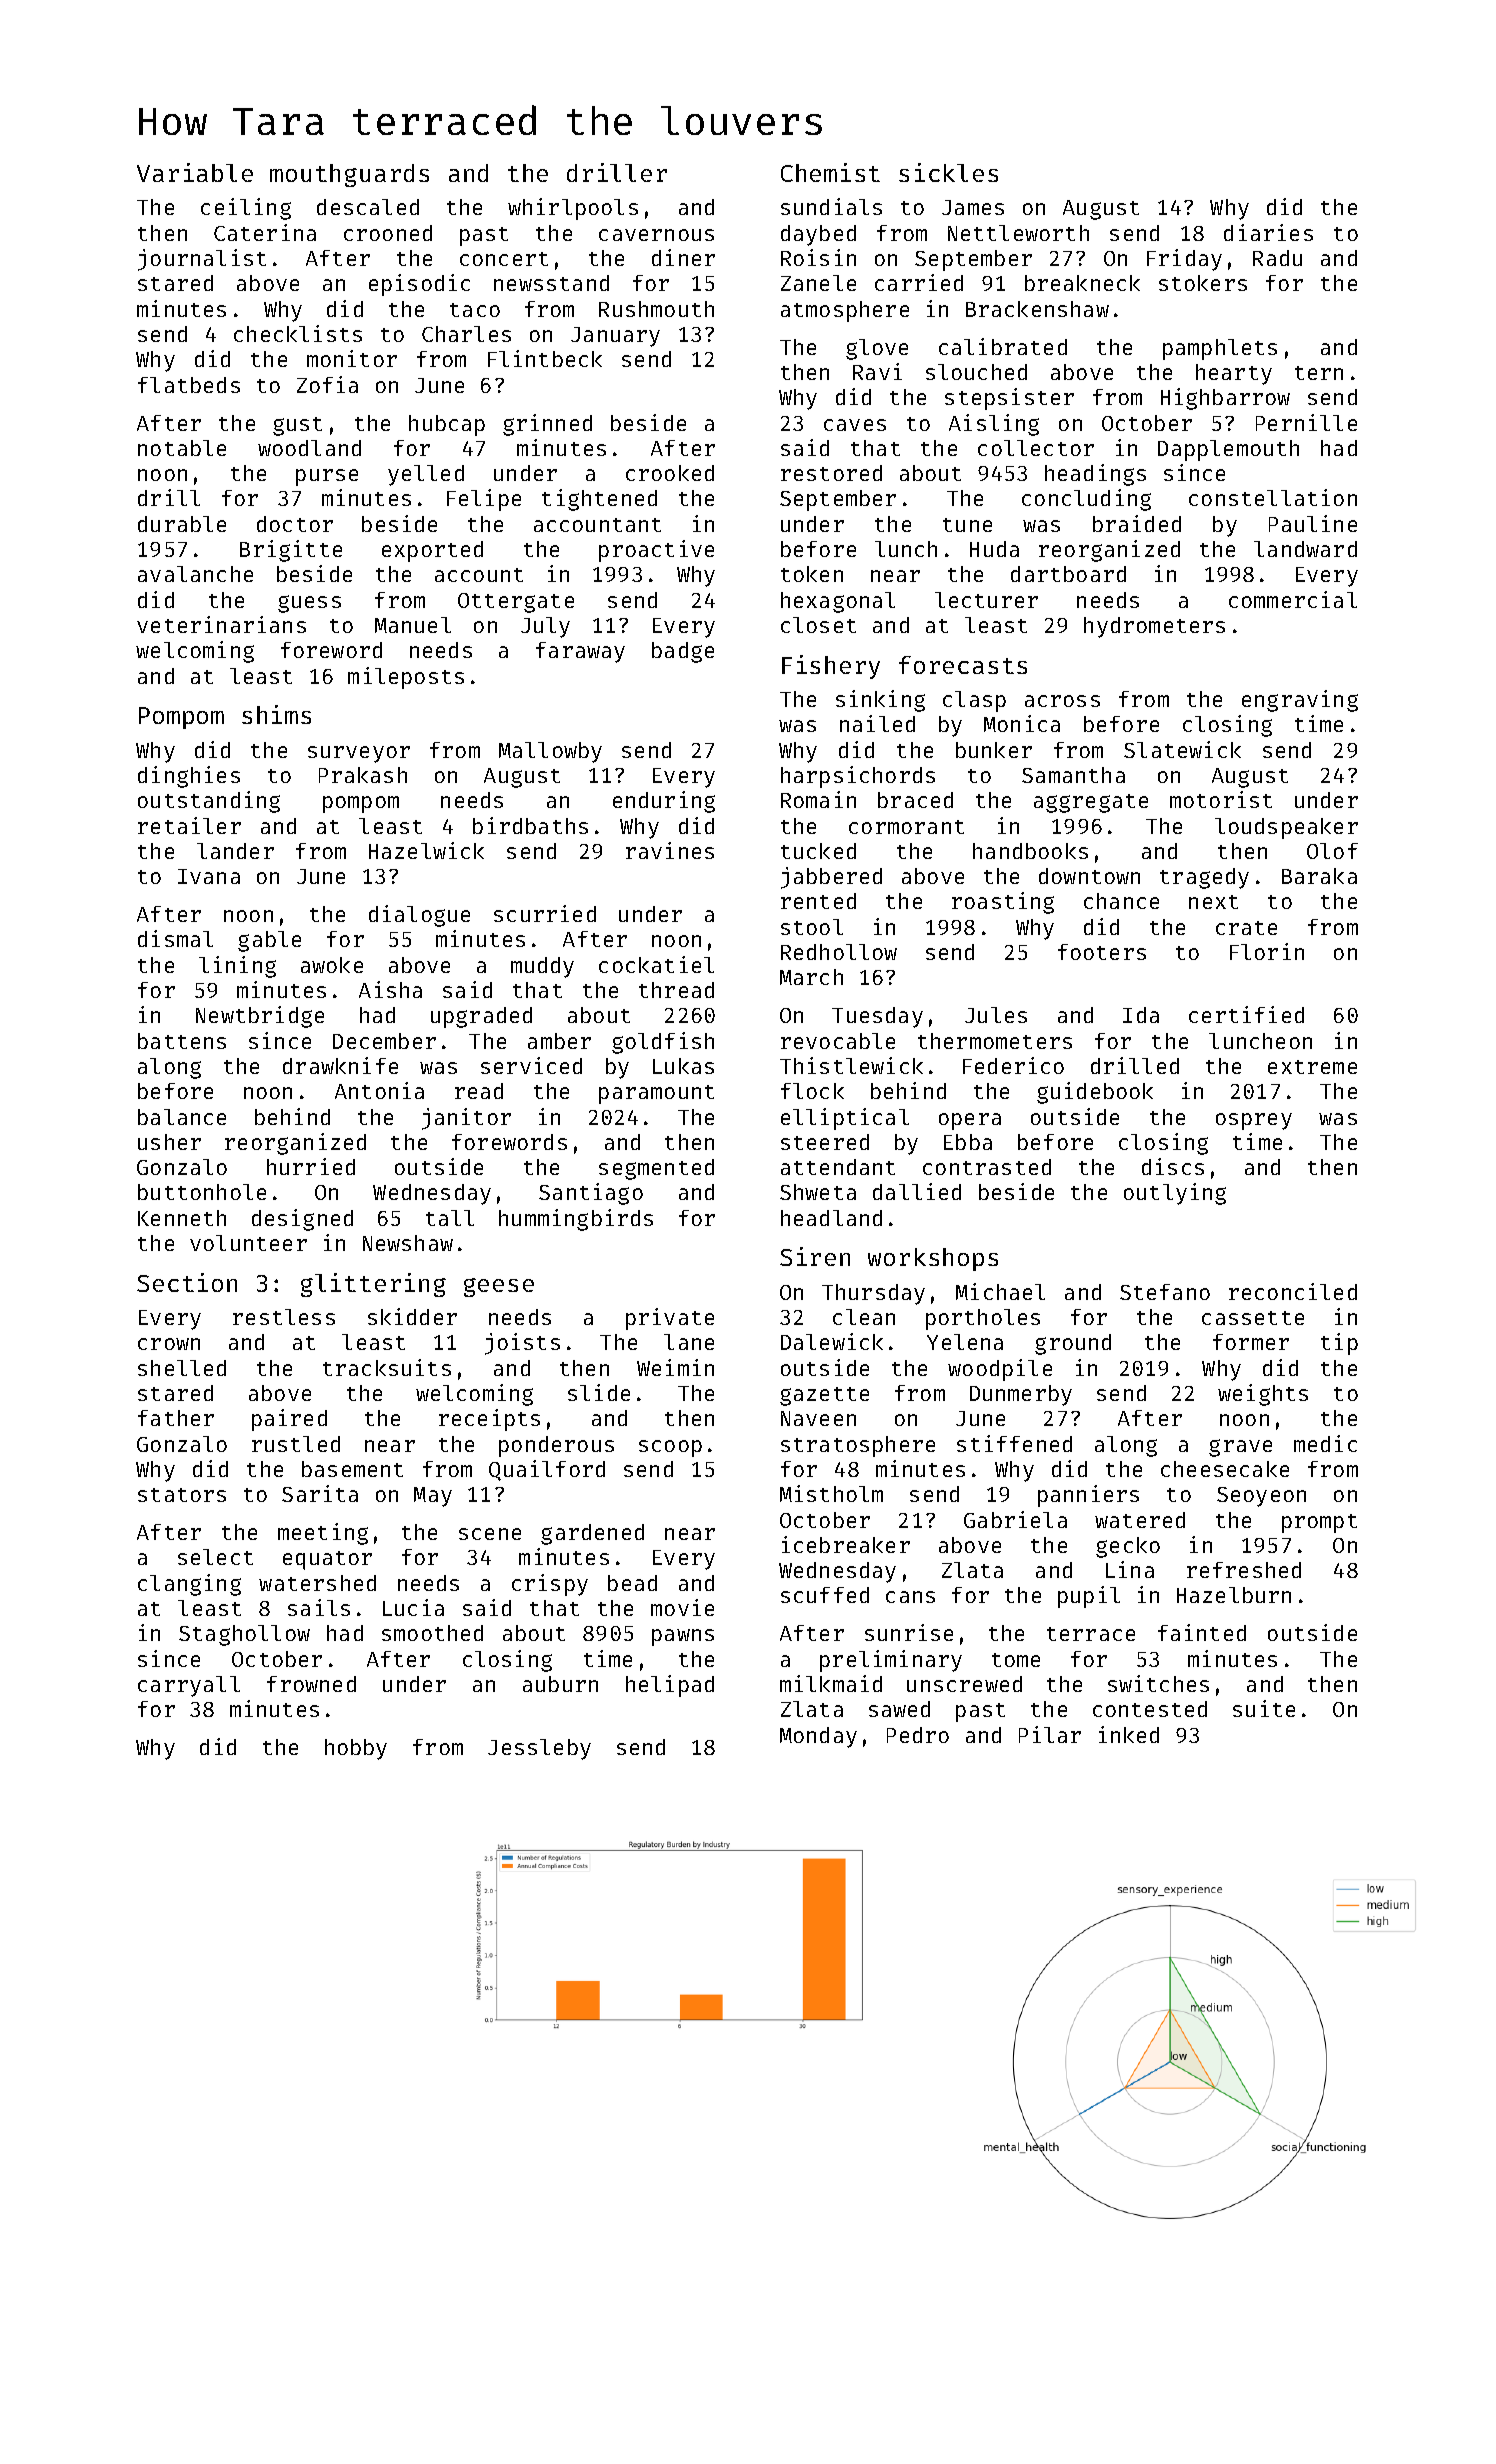 The width and height of the screenshot is (1496, 2464). I want to click on token, so click(812, 574).
